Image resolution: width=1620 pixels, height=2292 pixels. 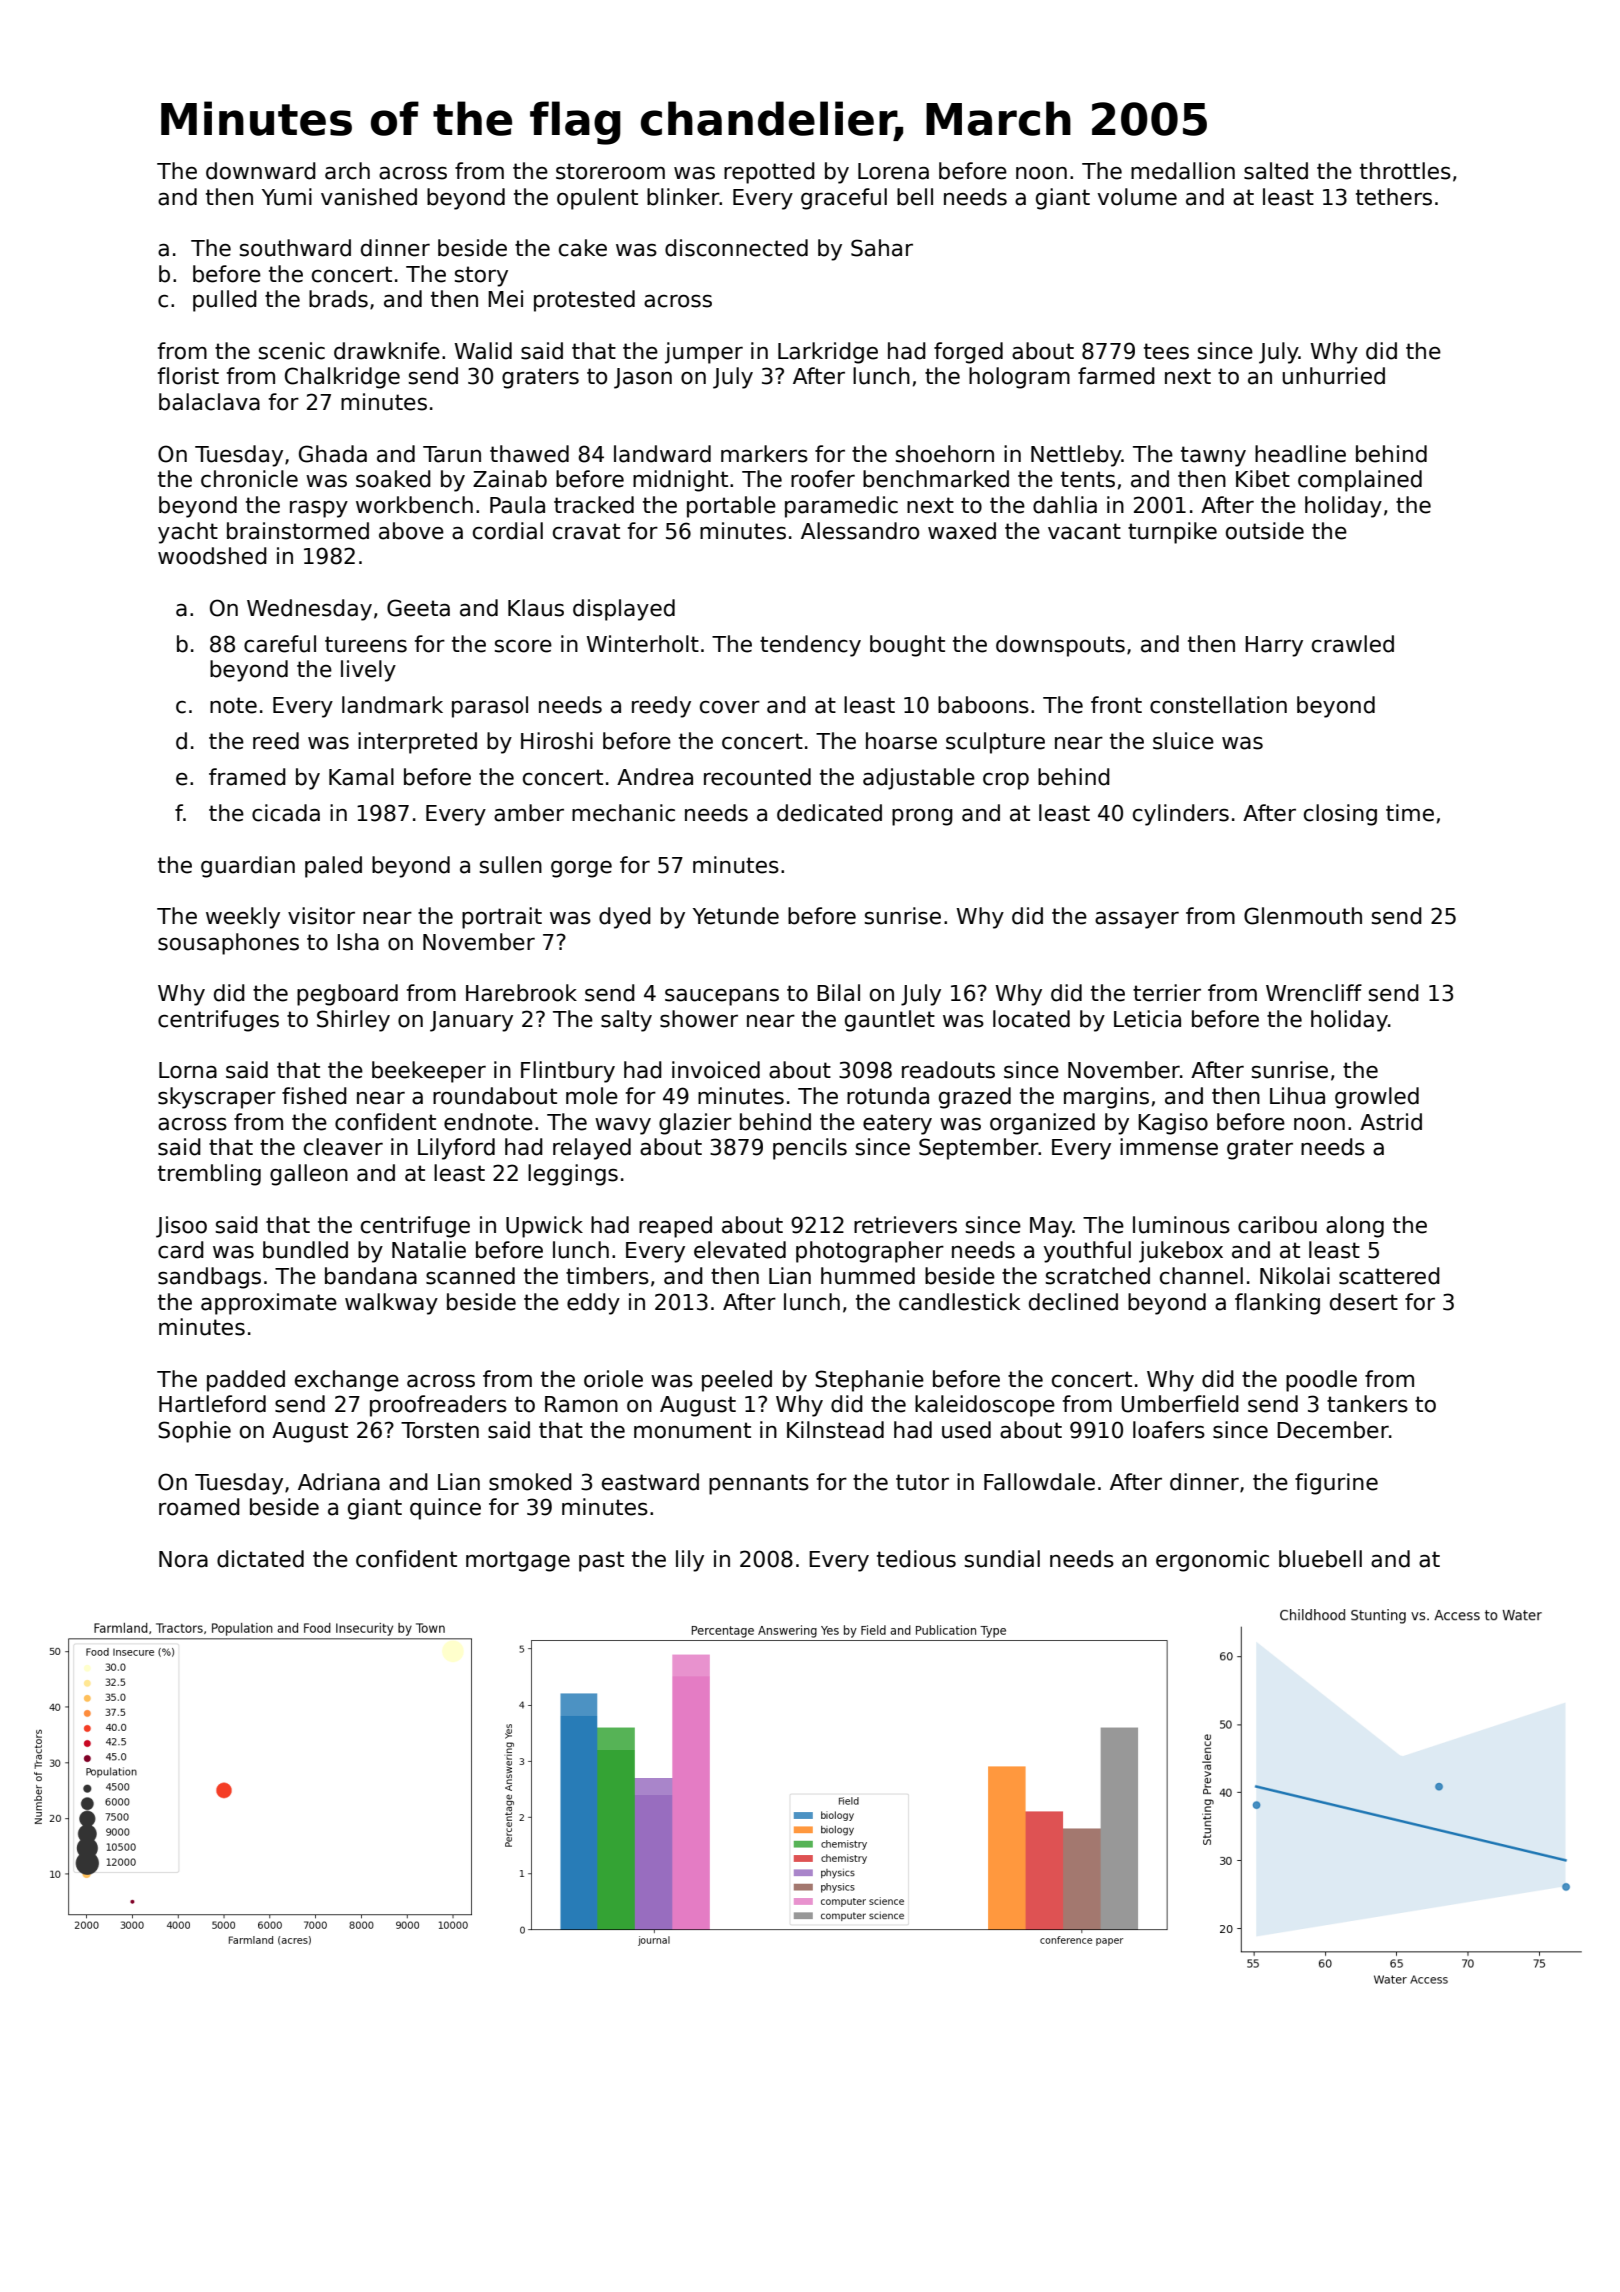 I want to click on volume, so click(x=1137, y=197).
